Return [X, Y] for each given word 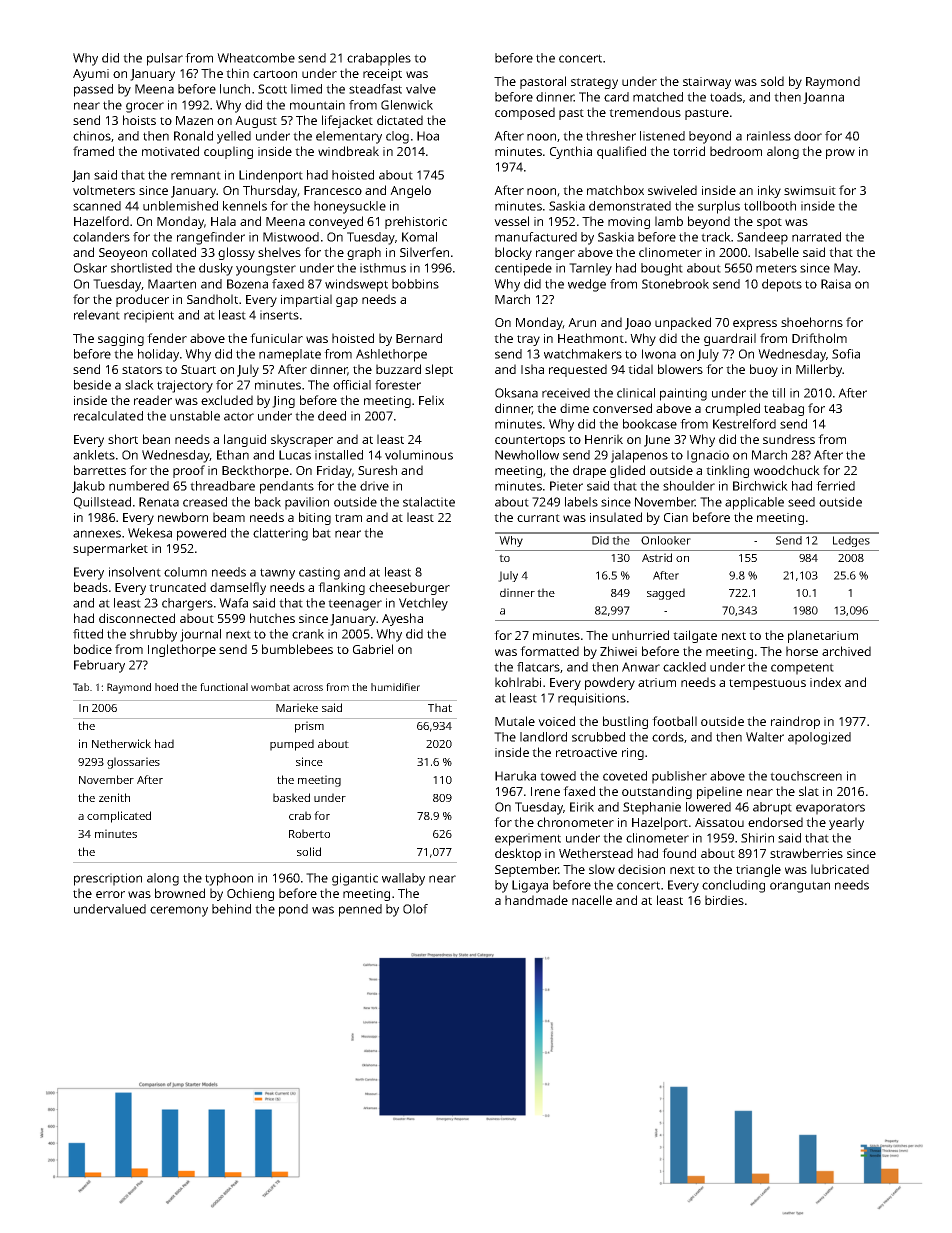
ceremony [179, 911]
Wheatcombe [256, 58]
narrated [816, 237]
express [755, 325]
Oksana [516, 393]
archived [846, 651]
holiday [158, 355]
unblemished [180, 206]
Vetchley [423, 604]
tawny [277, 574]
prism [309, 727]
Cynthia [571, 152]
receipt [382, 75]
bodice [93, 649]
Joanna [823, 98]
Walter [765, 737]
